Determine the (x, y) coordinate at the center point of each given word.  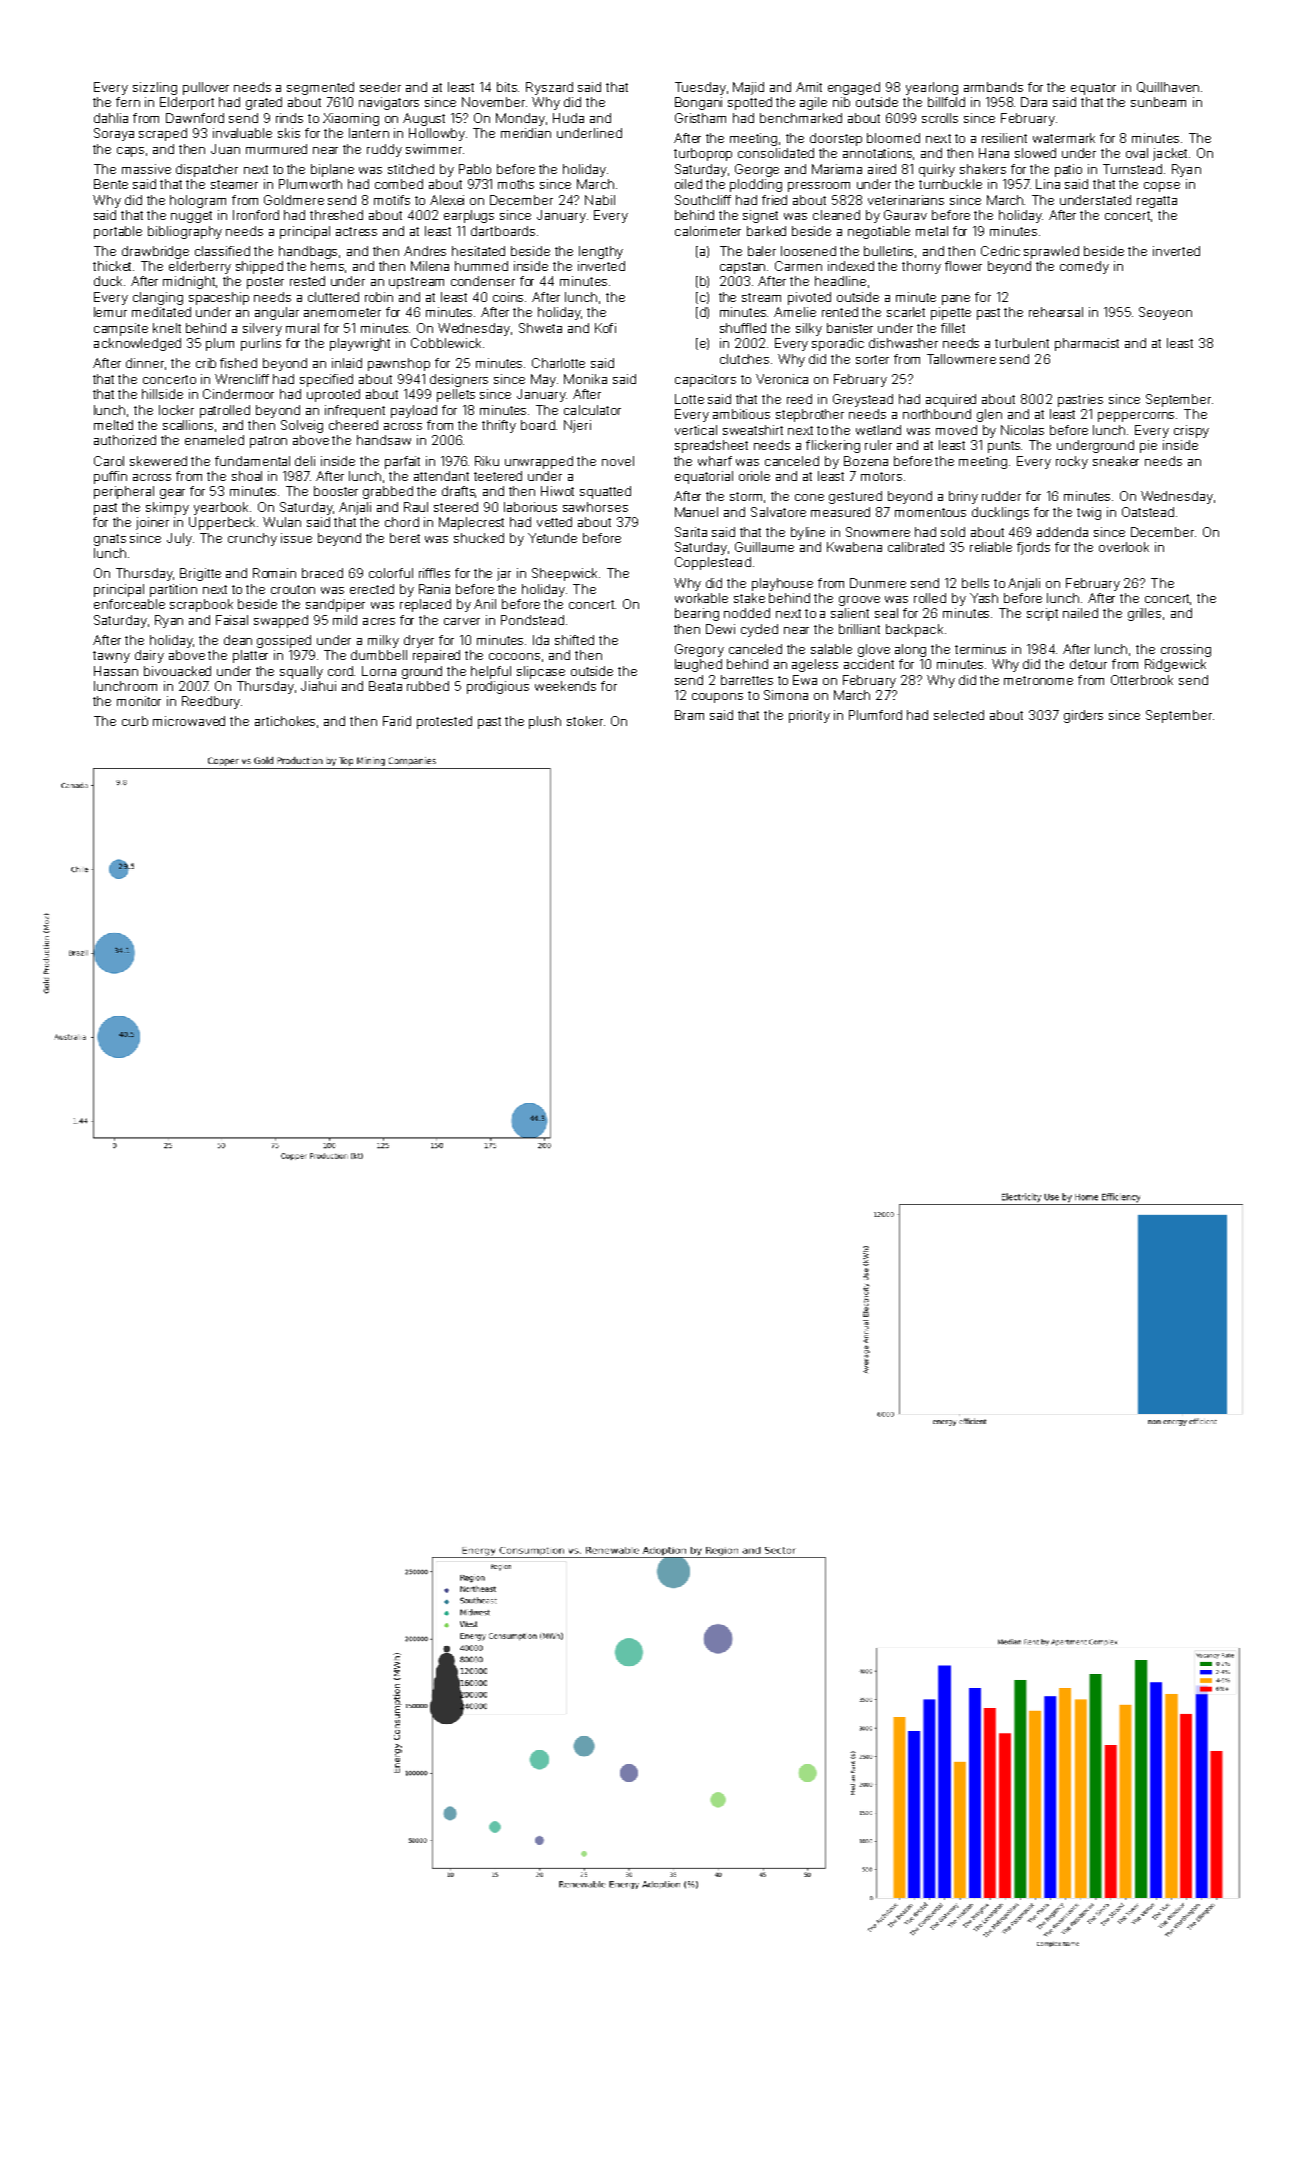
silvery (262, 329)
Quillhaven (1168, 87)
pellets (456, 395)
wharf (715, 461)
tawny (111, 657)
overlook (1124, 547)
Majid (748, 88)
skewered (158, 461)
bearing (697, 614)
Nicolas (1022, 430)
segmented (320, 88)
